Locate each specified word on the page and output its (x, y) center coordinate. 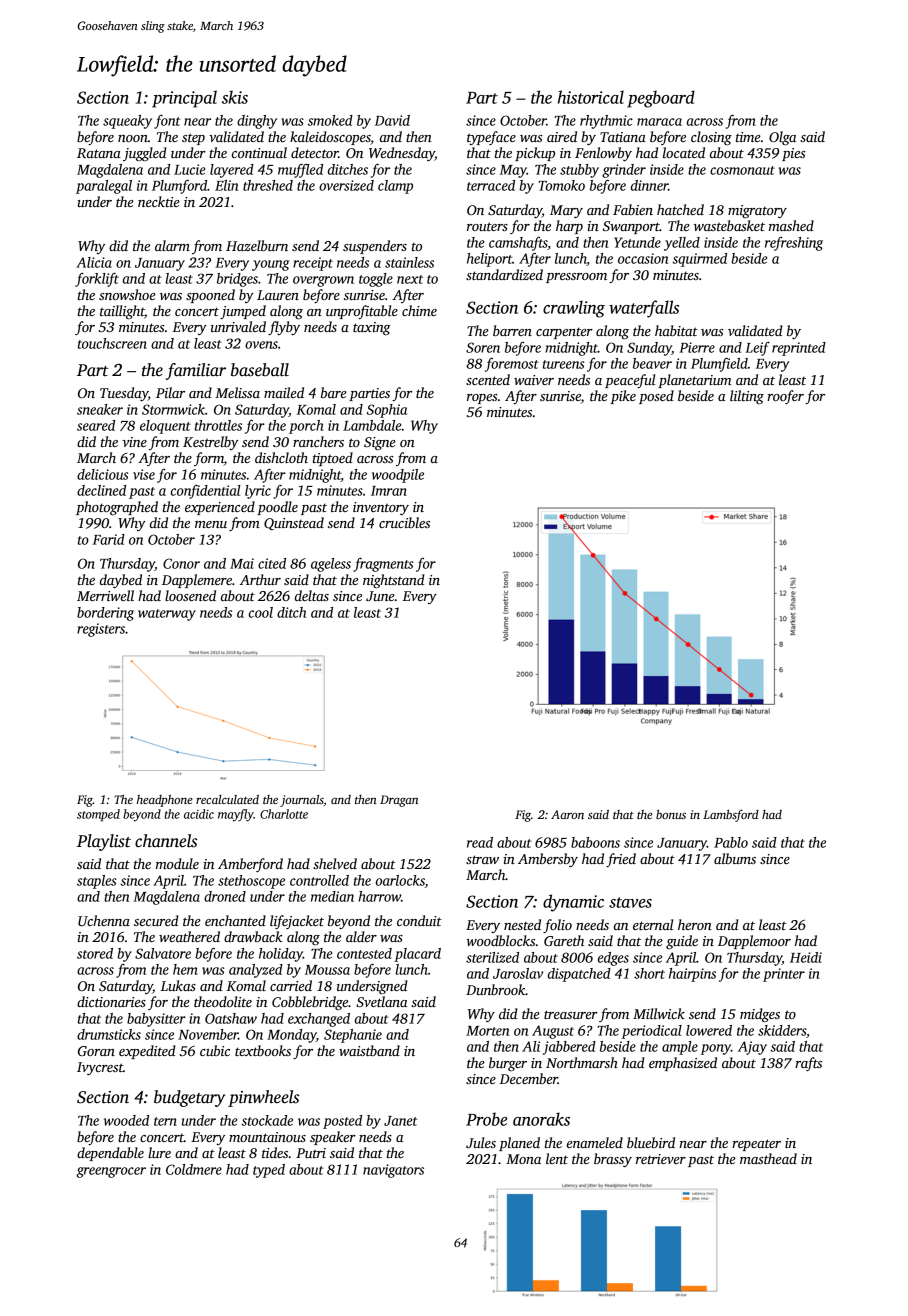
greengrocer (111, 1172)
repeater (756, 1145)
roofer (785, 397)
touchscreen (112, 343)
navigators (393, 1171)
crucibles (404, 522)
